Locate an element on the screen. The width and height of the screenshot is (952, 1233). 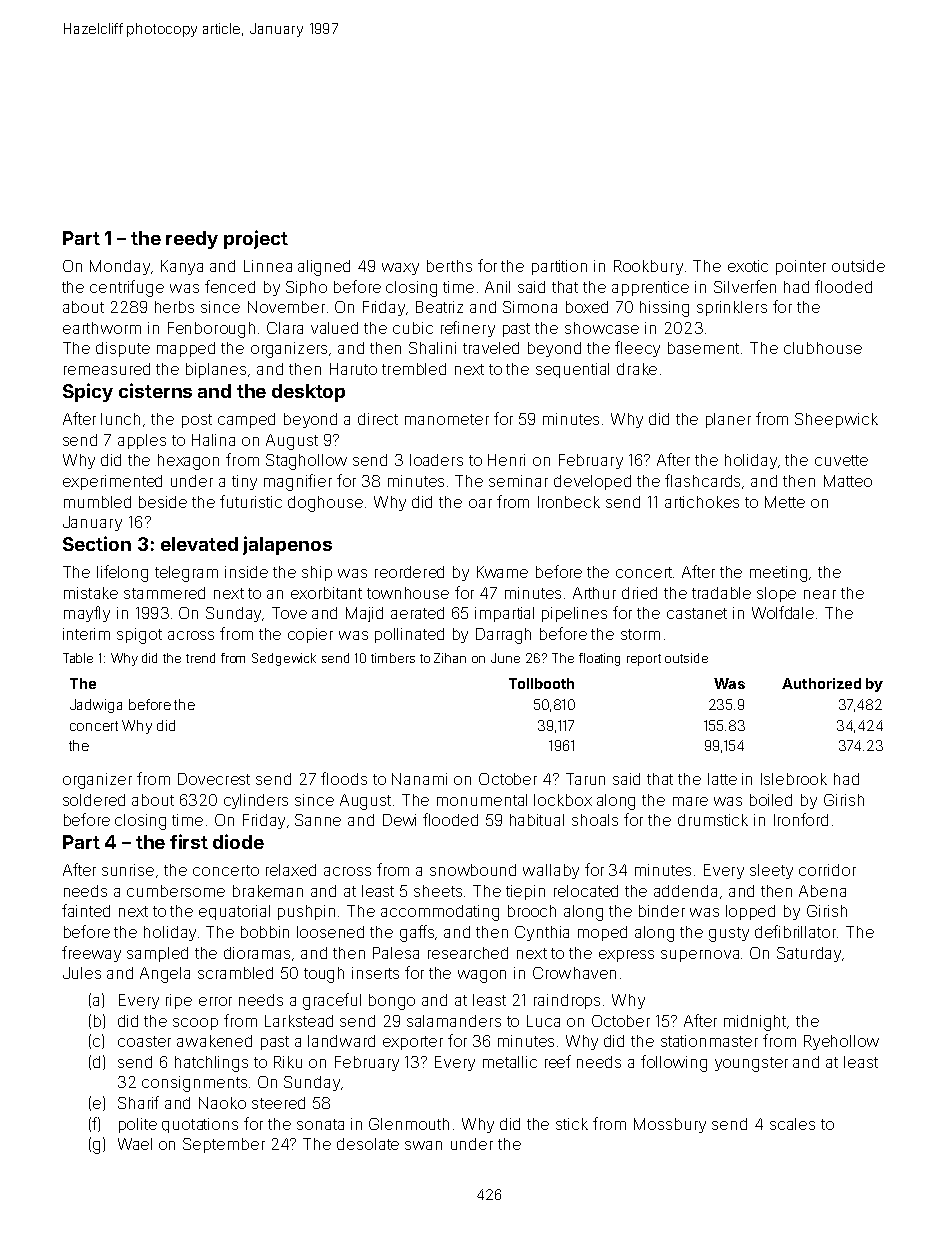
soldered is located at coordinates (94, 800).
